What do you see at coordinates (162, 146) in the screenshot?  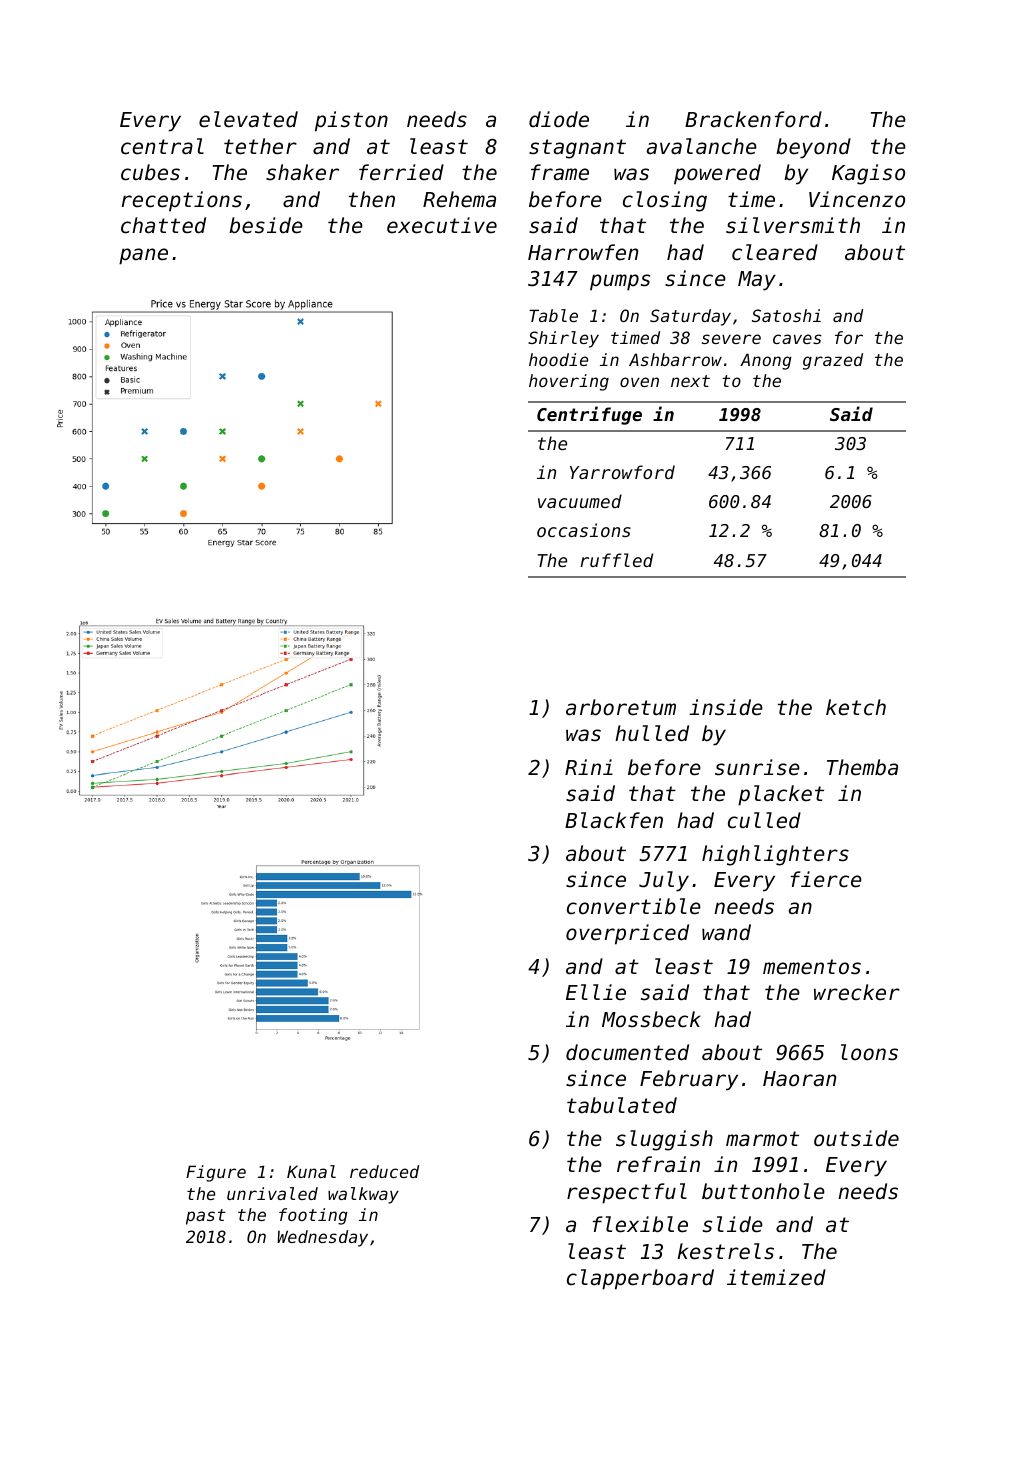 I see `central` at bounding box center [162, 146].
